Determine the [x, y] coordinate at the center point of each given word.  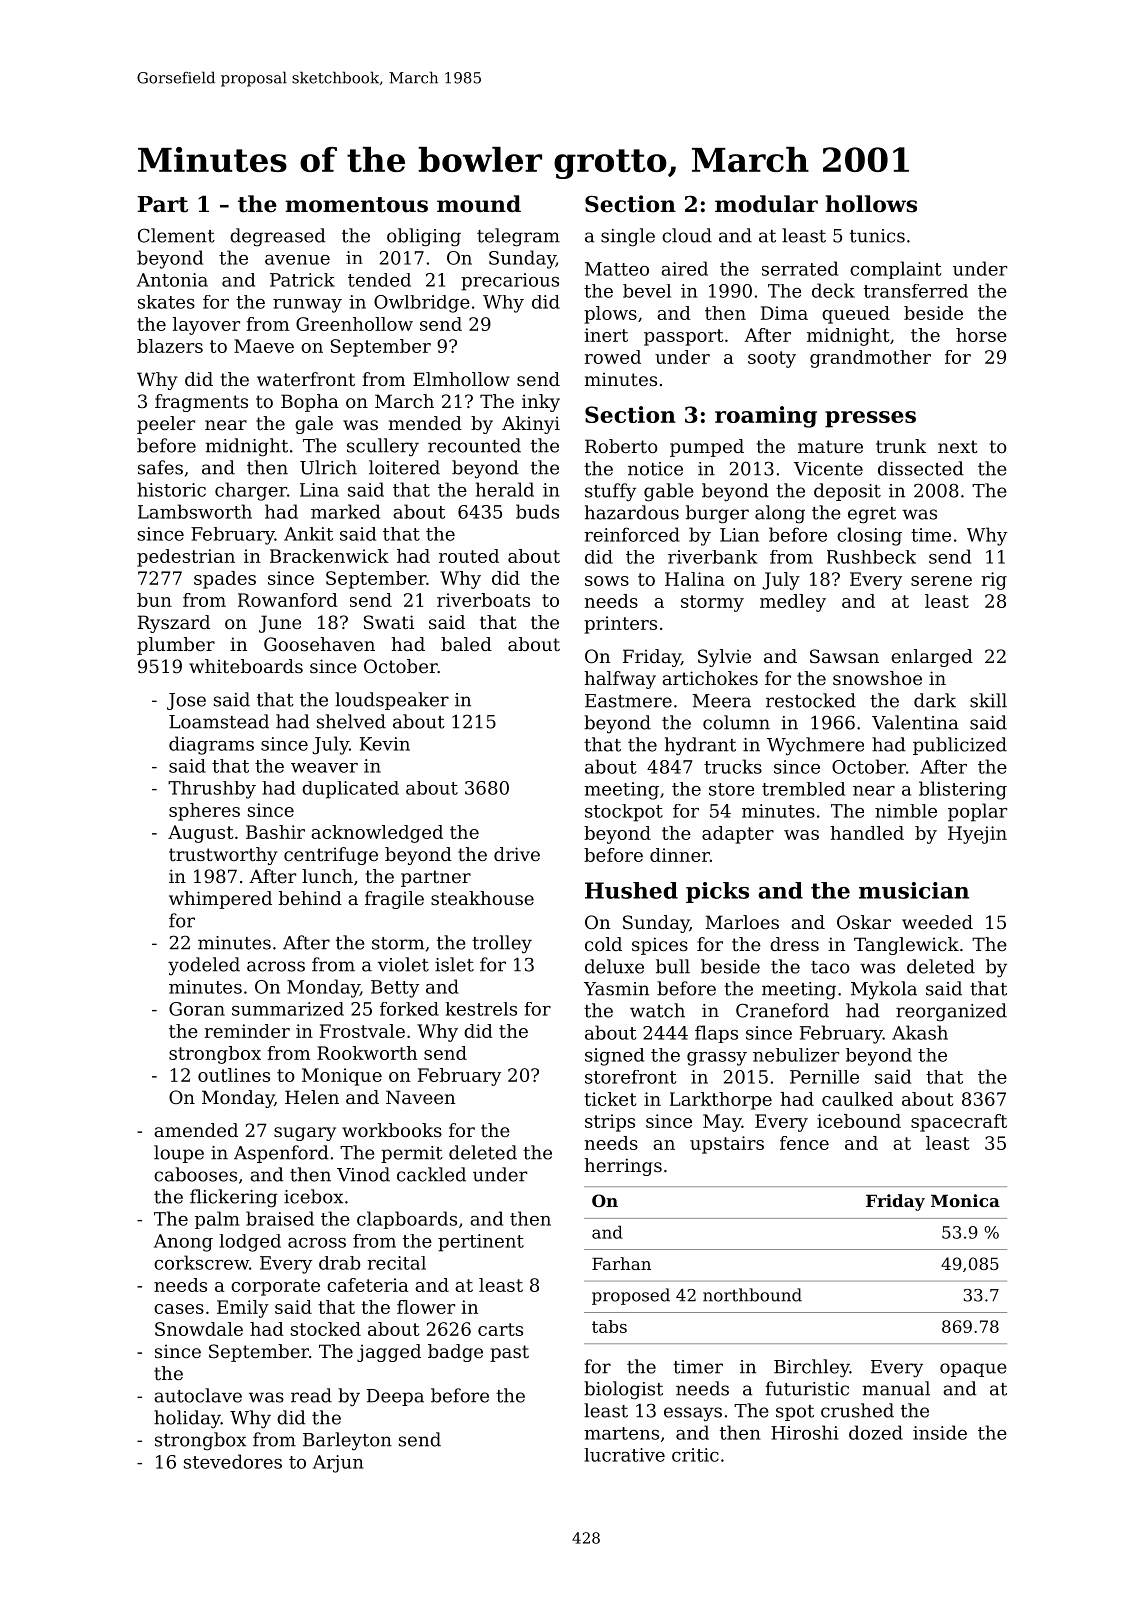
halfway [620, 680]
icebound [859, 1121]
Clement [176, 235]
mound [479, 204]
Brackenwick [329, 556]
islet [454, 964]
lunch [327, 876]
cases [179, 1309]
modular [766, 204]
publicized [960, 746]
